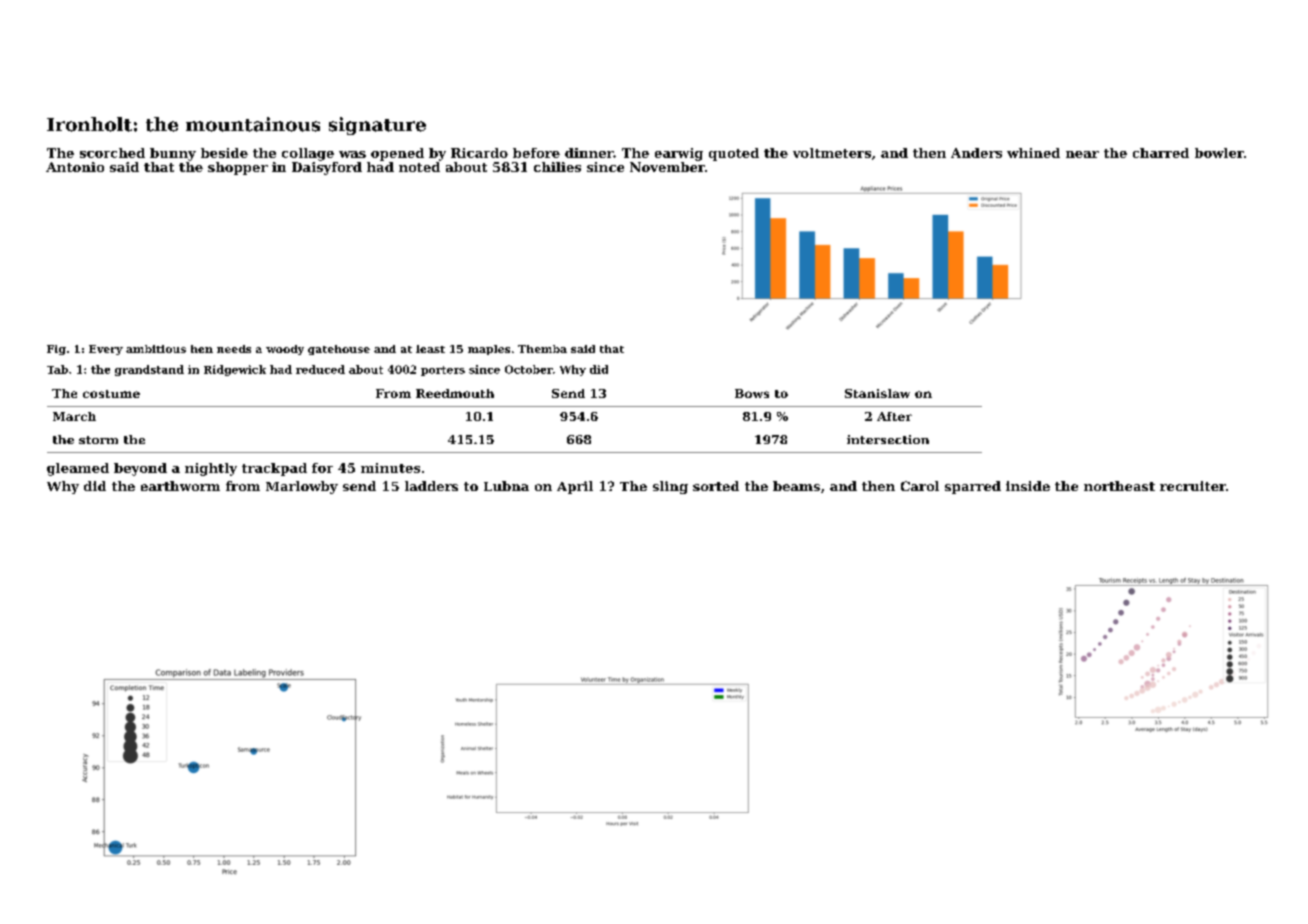 The image size is (1308, 924). I want to click on woody, so click(285, 350).
